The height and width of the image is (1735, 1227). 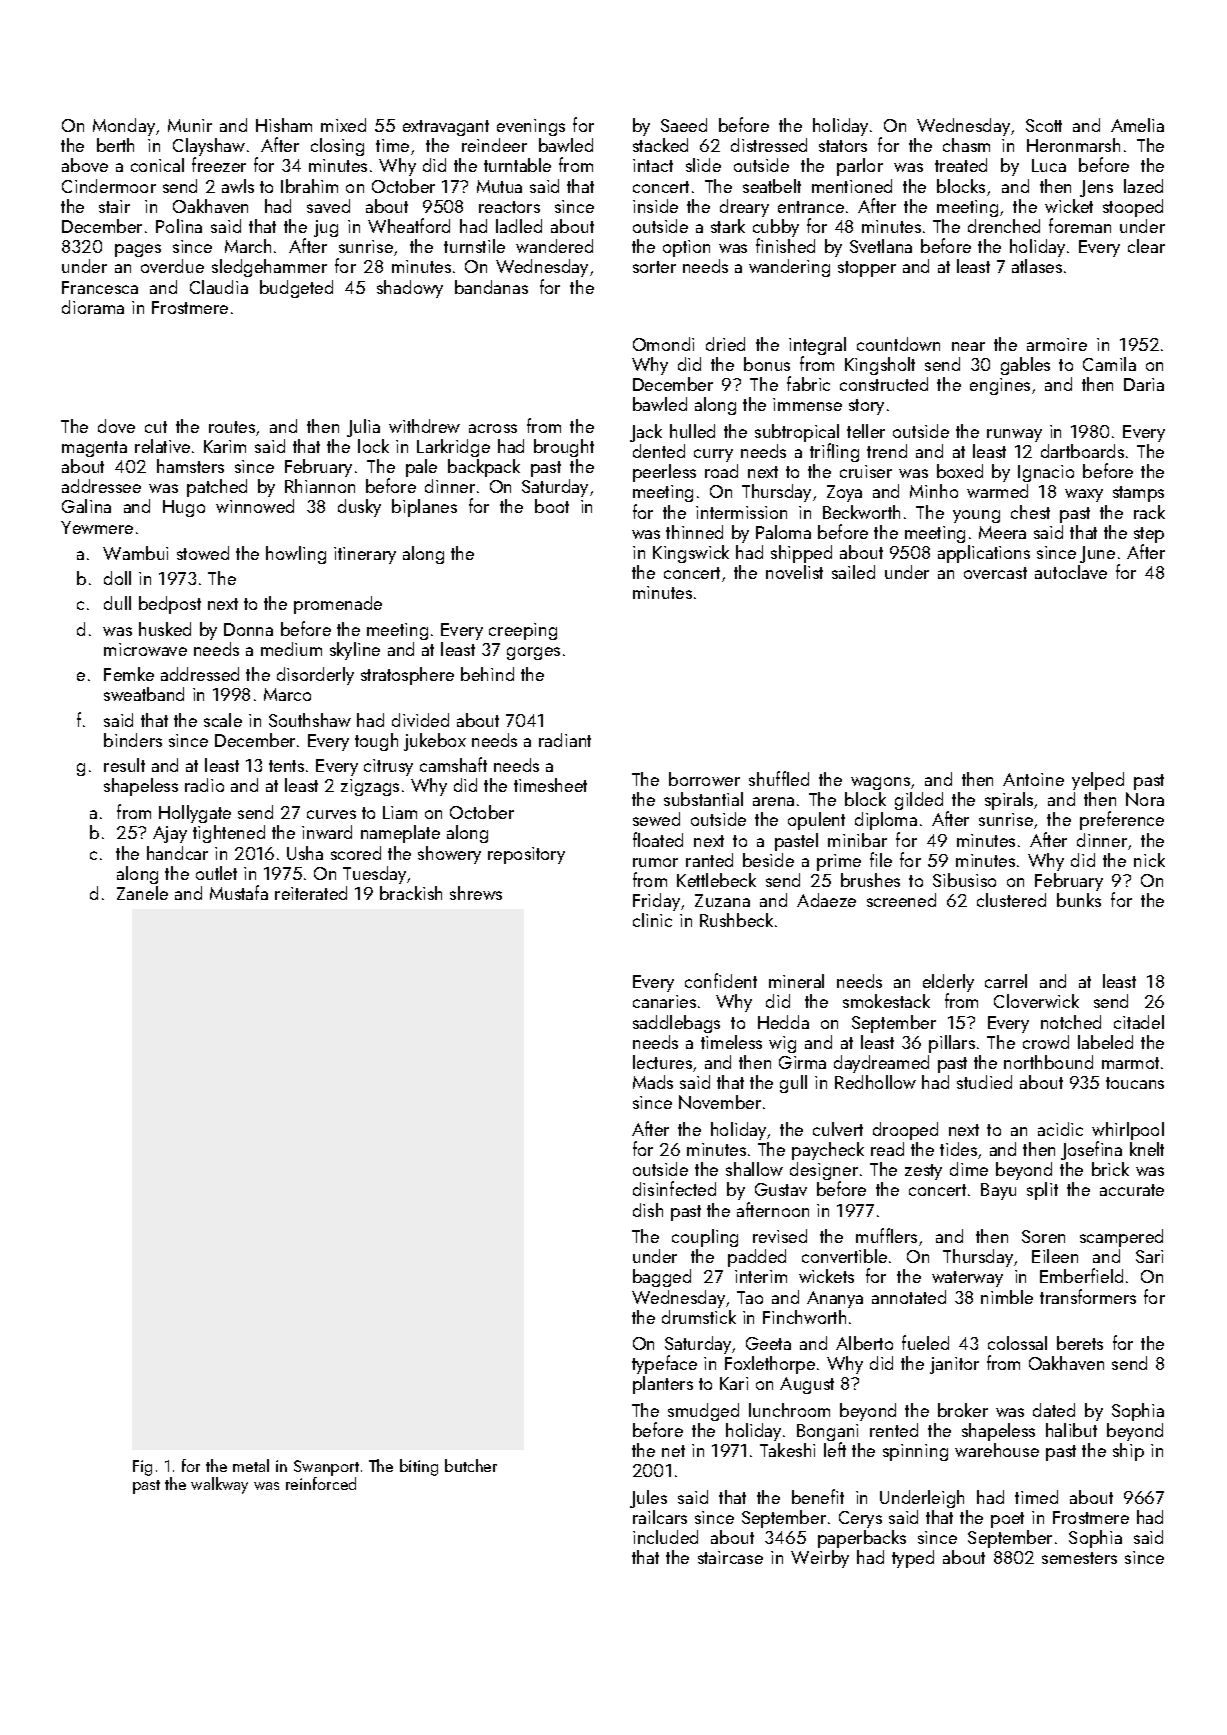 I want to click on Monday, so click(x=124, y=127).
